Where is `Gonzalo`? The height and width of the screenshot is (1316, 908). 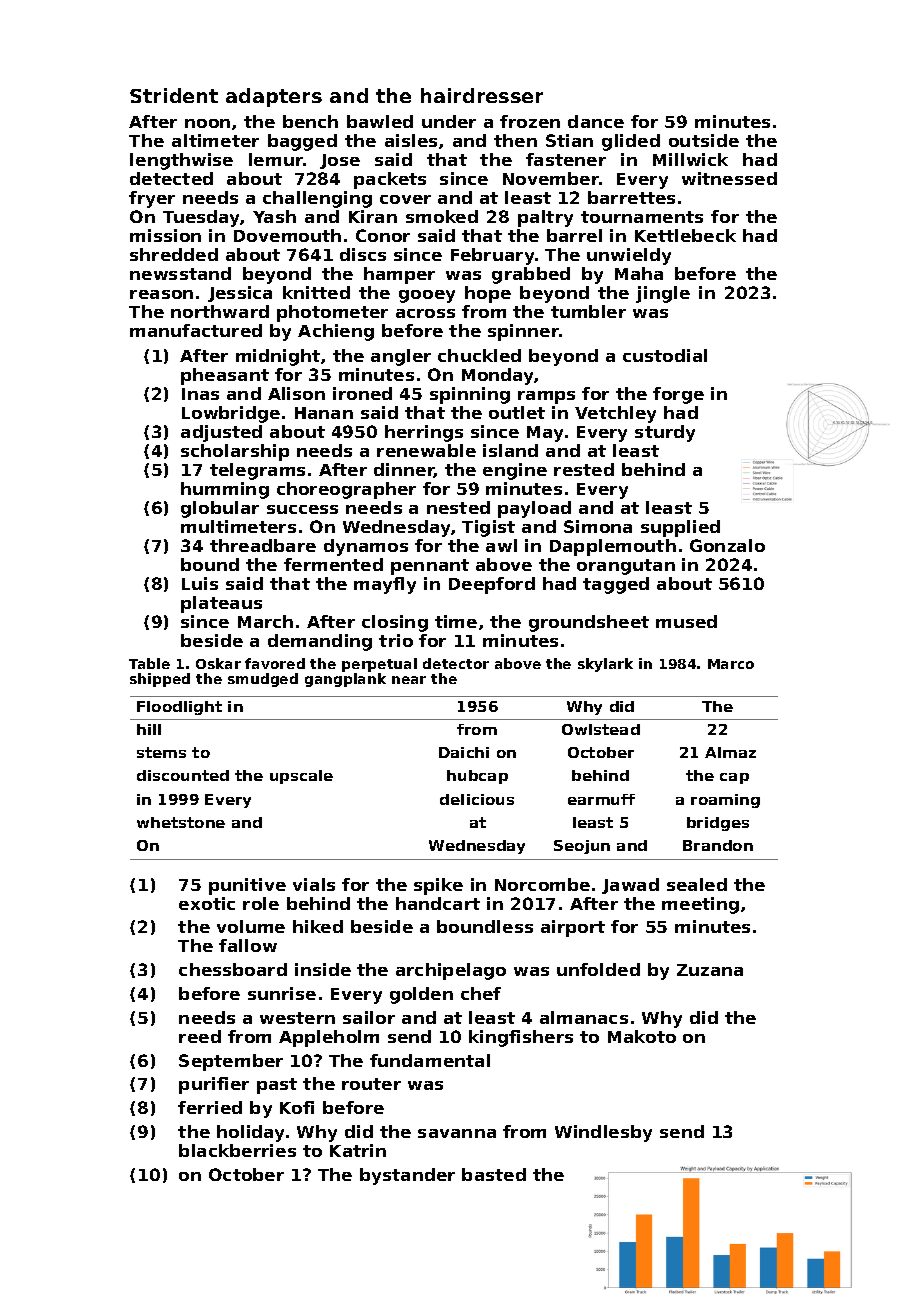
Gonzalo is located at coordinates (727, 545).
